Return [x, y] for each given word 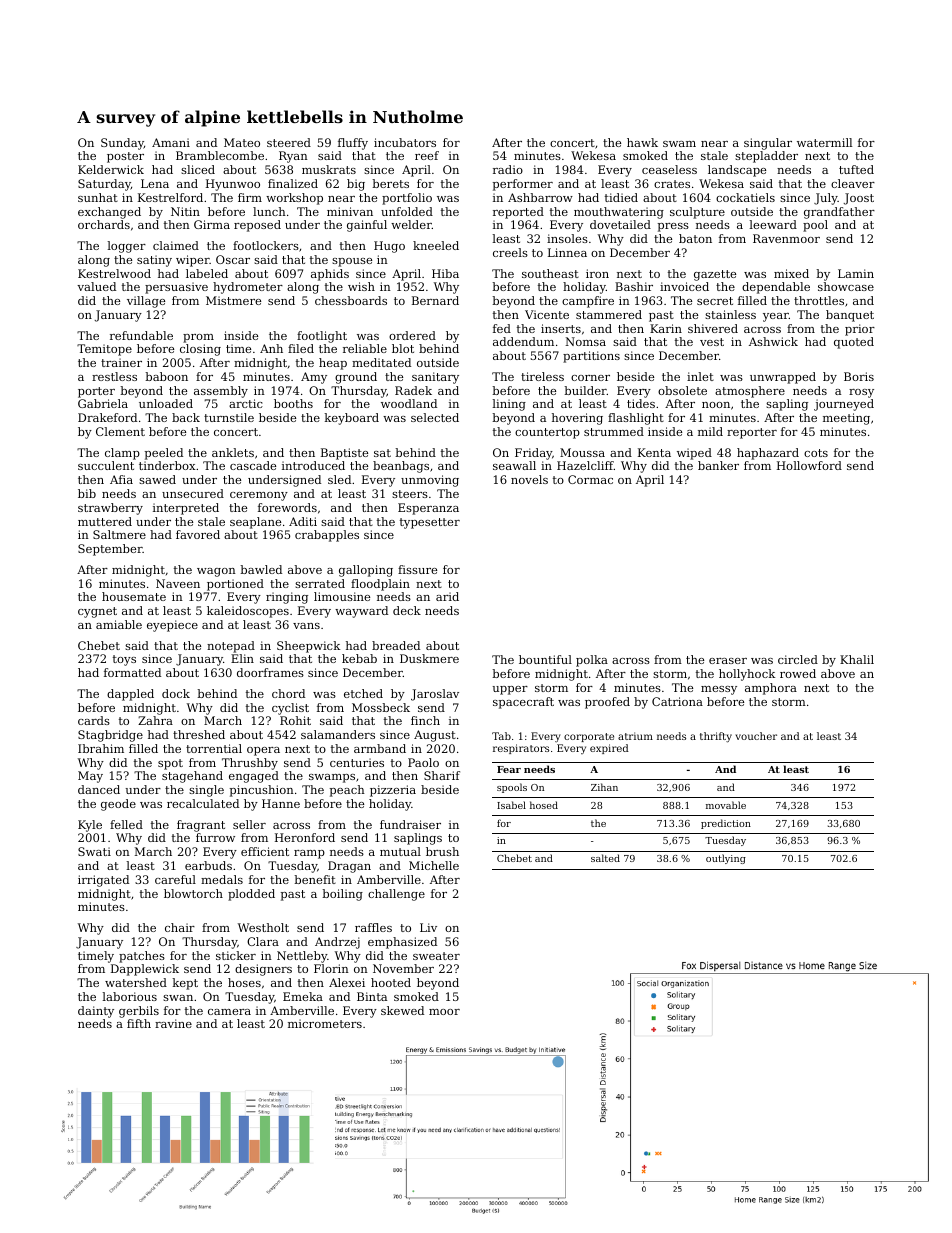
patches [142, 957]
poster [125, 157]
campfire [588, 302]
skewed [402, 1010]
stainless [730, 314]
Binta [372, 996]
